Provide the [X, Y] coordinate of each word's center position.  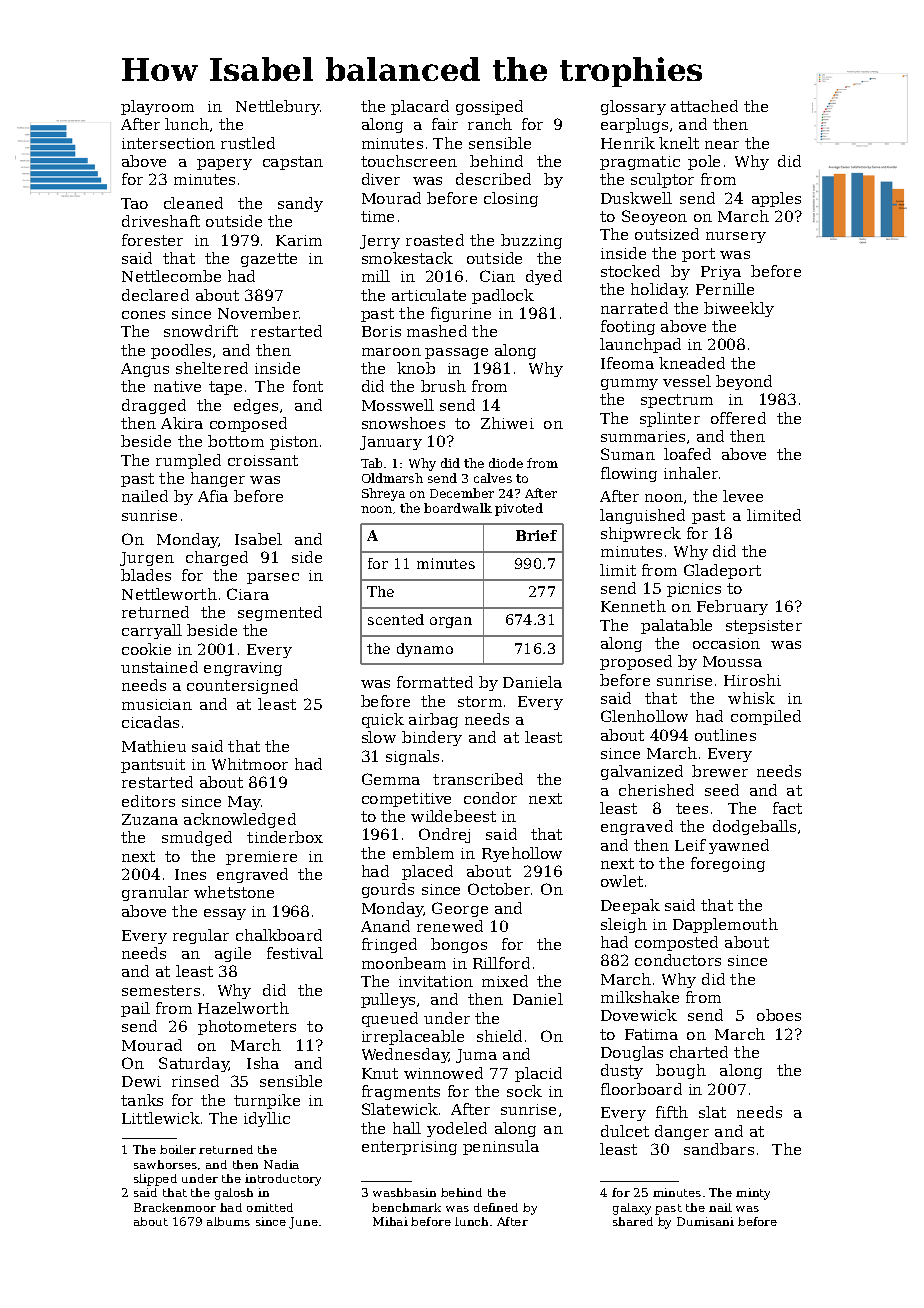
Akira [182, 423]
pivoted [519, 509]
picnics [694, 590]
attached [704, 106]
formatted [435, 682]
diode [506, 463]
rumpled [188, 461]
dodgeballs [754, 827]
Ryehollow [522, 854]
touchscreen [409, 161]
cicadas [150, 722]
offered [738, 418]
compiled [766, 717]
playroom [157, 107]
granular [155, 893]
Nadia [281, 1164]
